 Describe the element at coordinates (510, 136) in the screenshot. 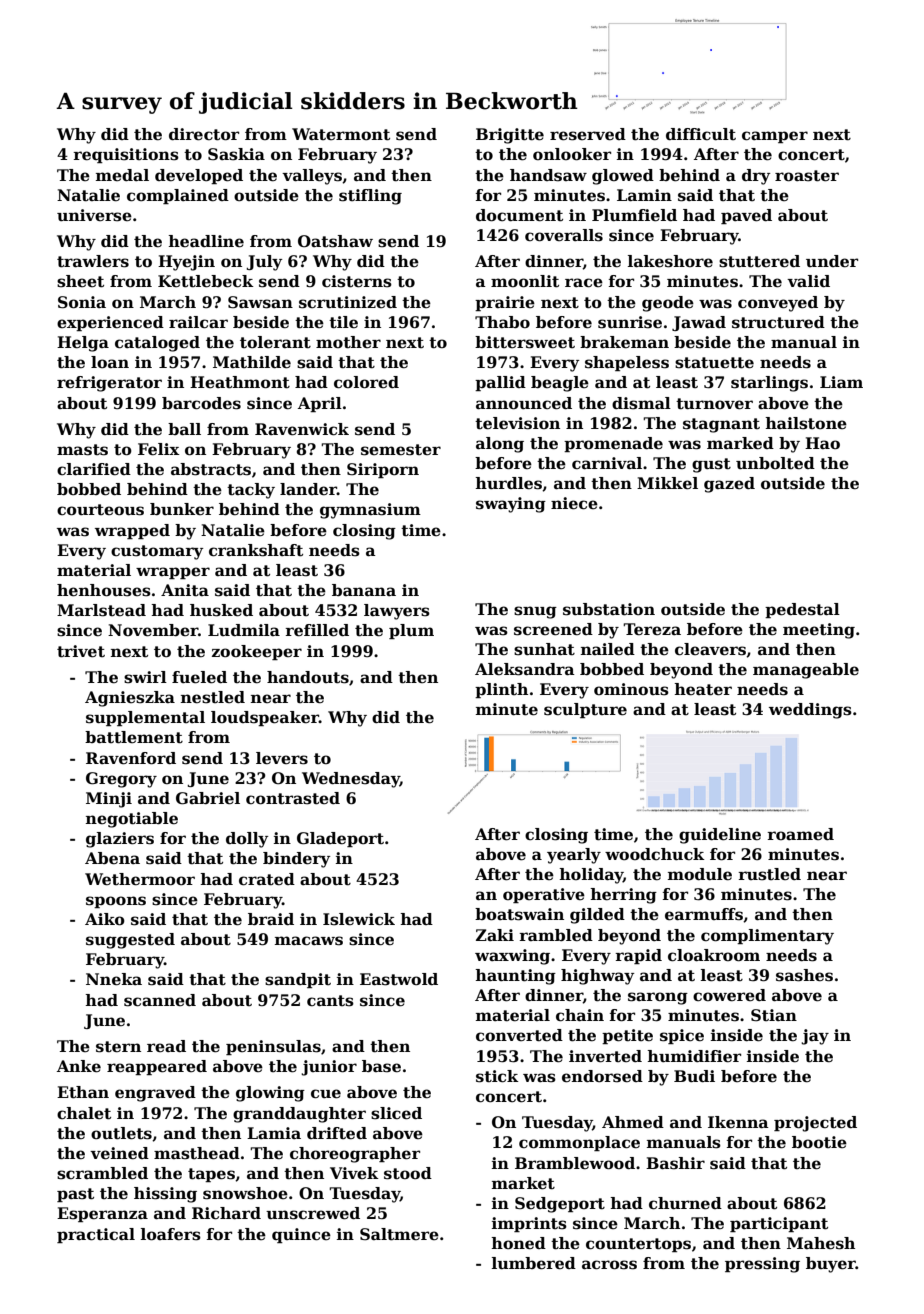

I see `Brigitte` at that location.
